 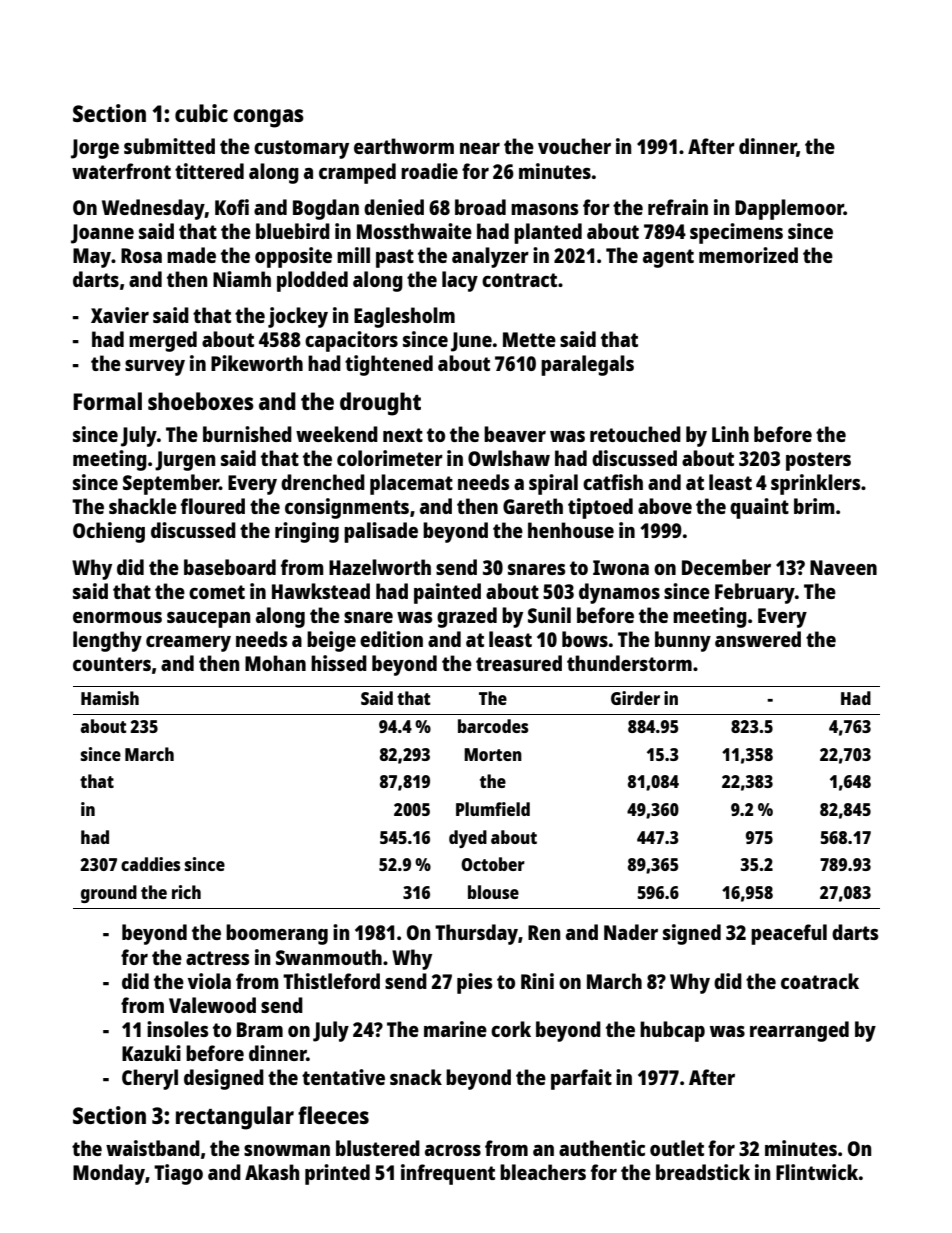 I want to click on Tiago, so click(x=178, y=1174).
